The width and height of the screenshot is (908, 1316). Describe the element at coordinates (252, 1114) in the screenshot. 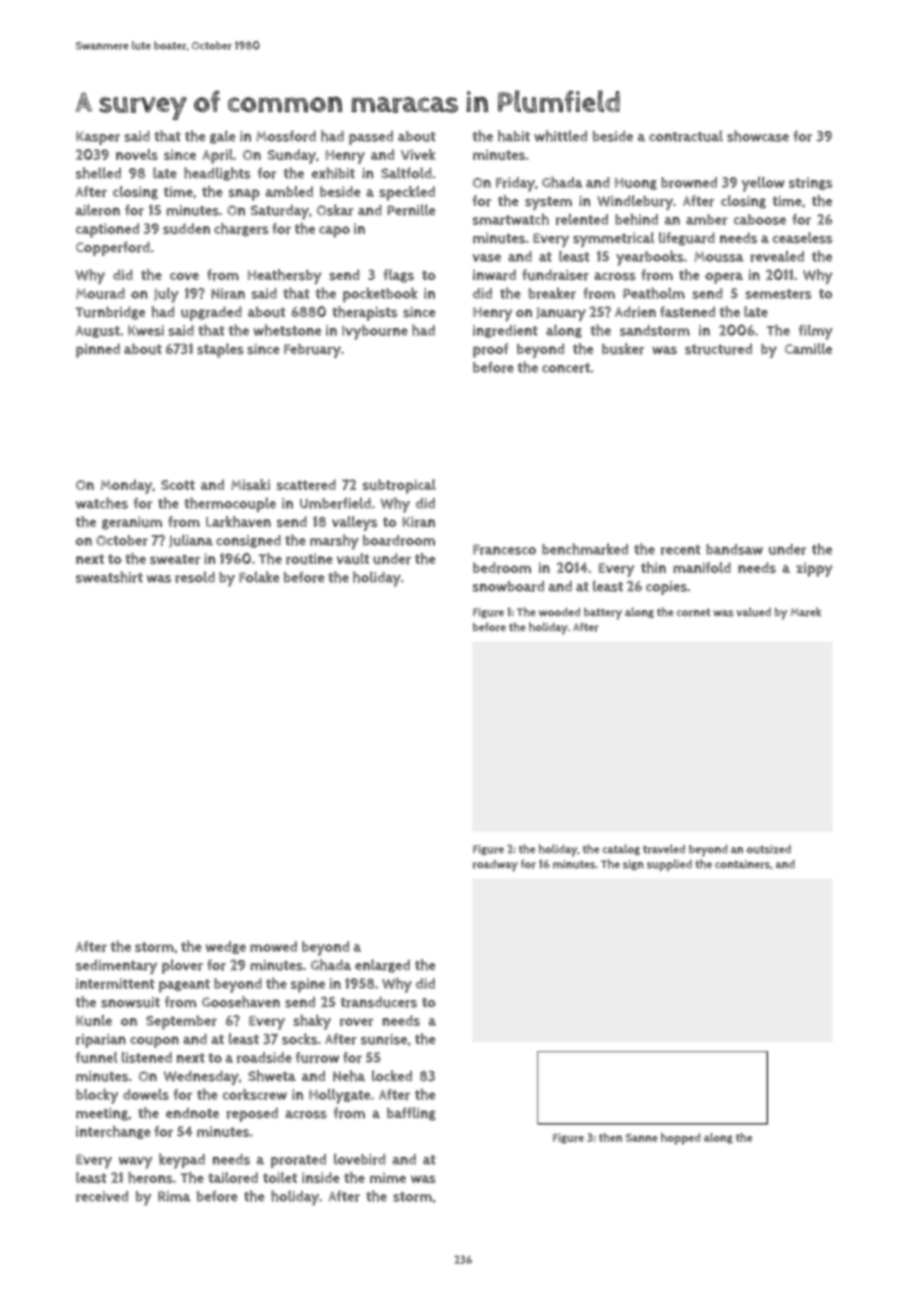

I see `reposed` at that location.
